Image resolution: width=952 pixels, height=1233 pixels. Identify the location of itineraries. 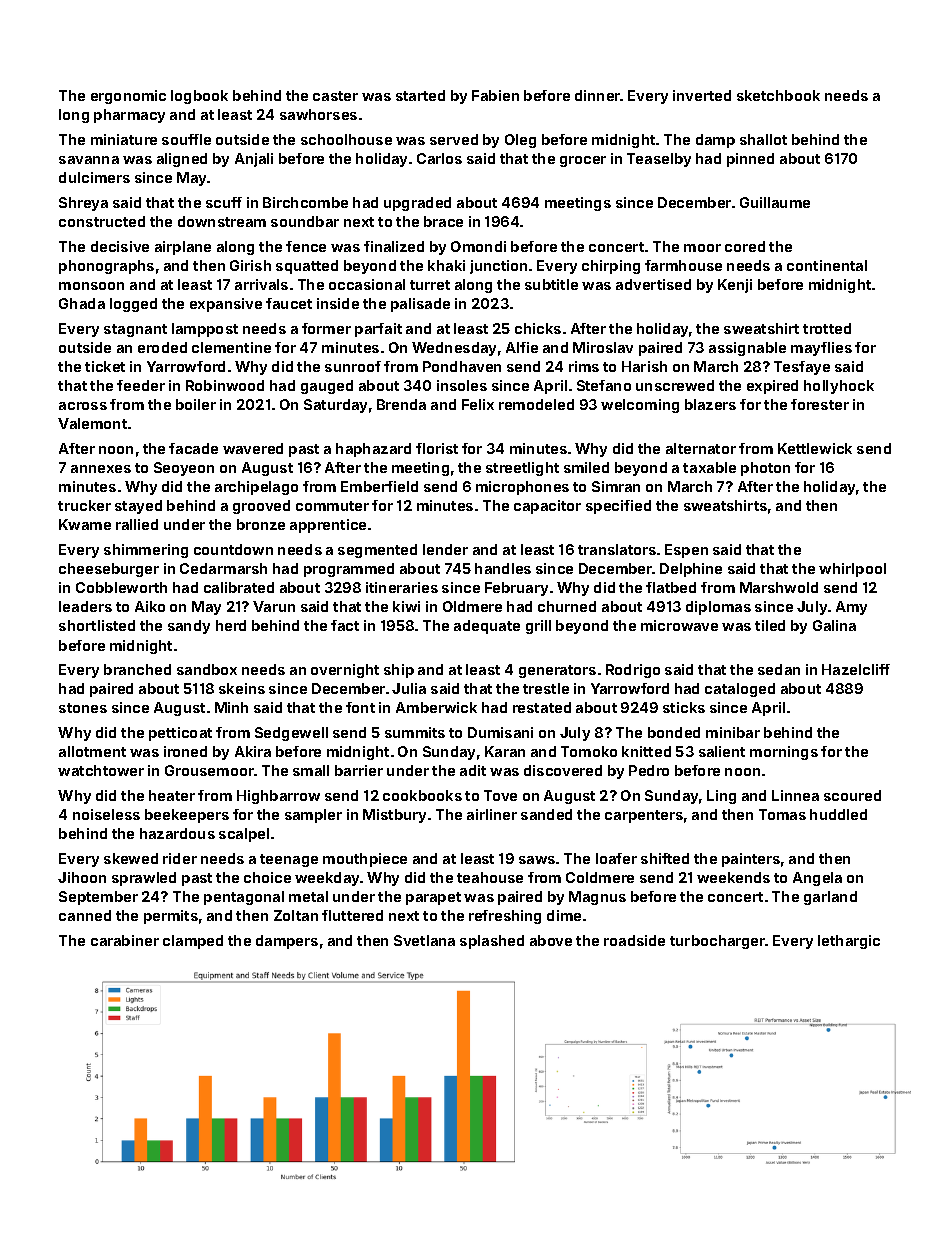
(402, 587).
